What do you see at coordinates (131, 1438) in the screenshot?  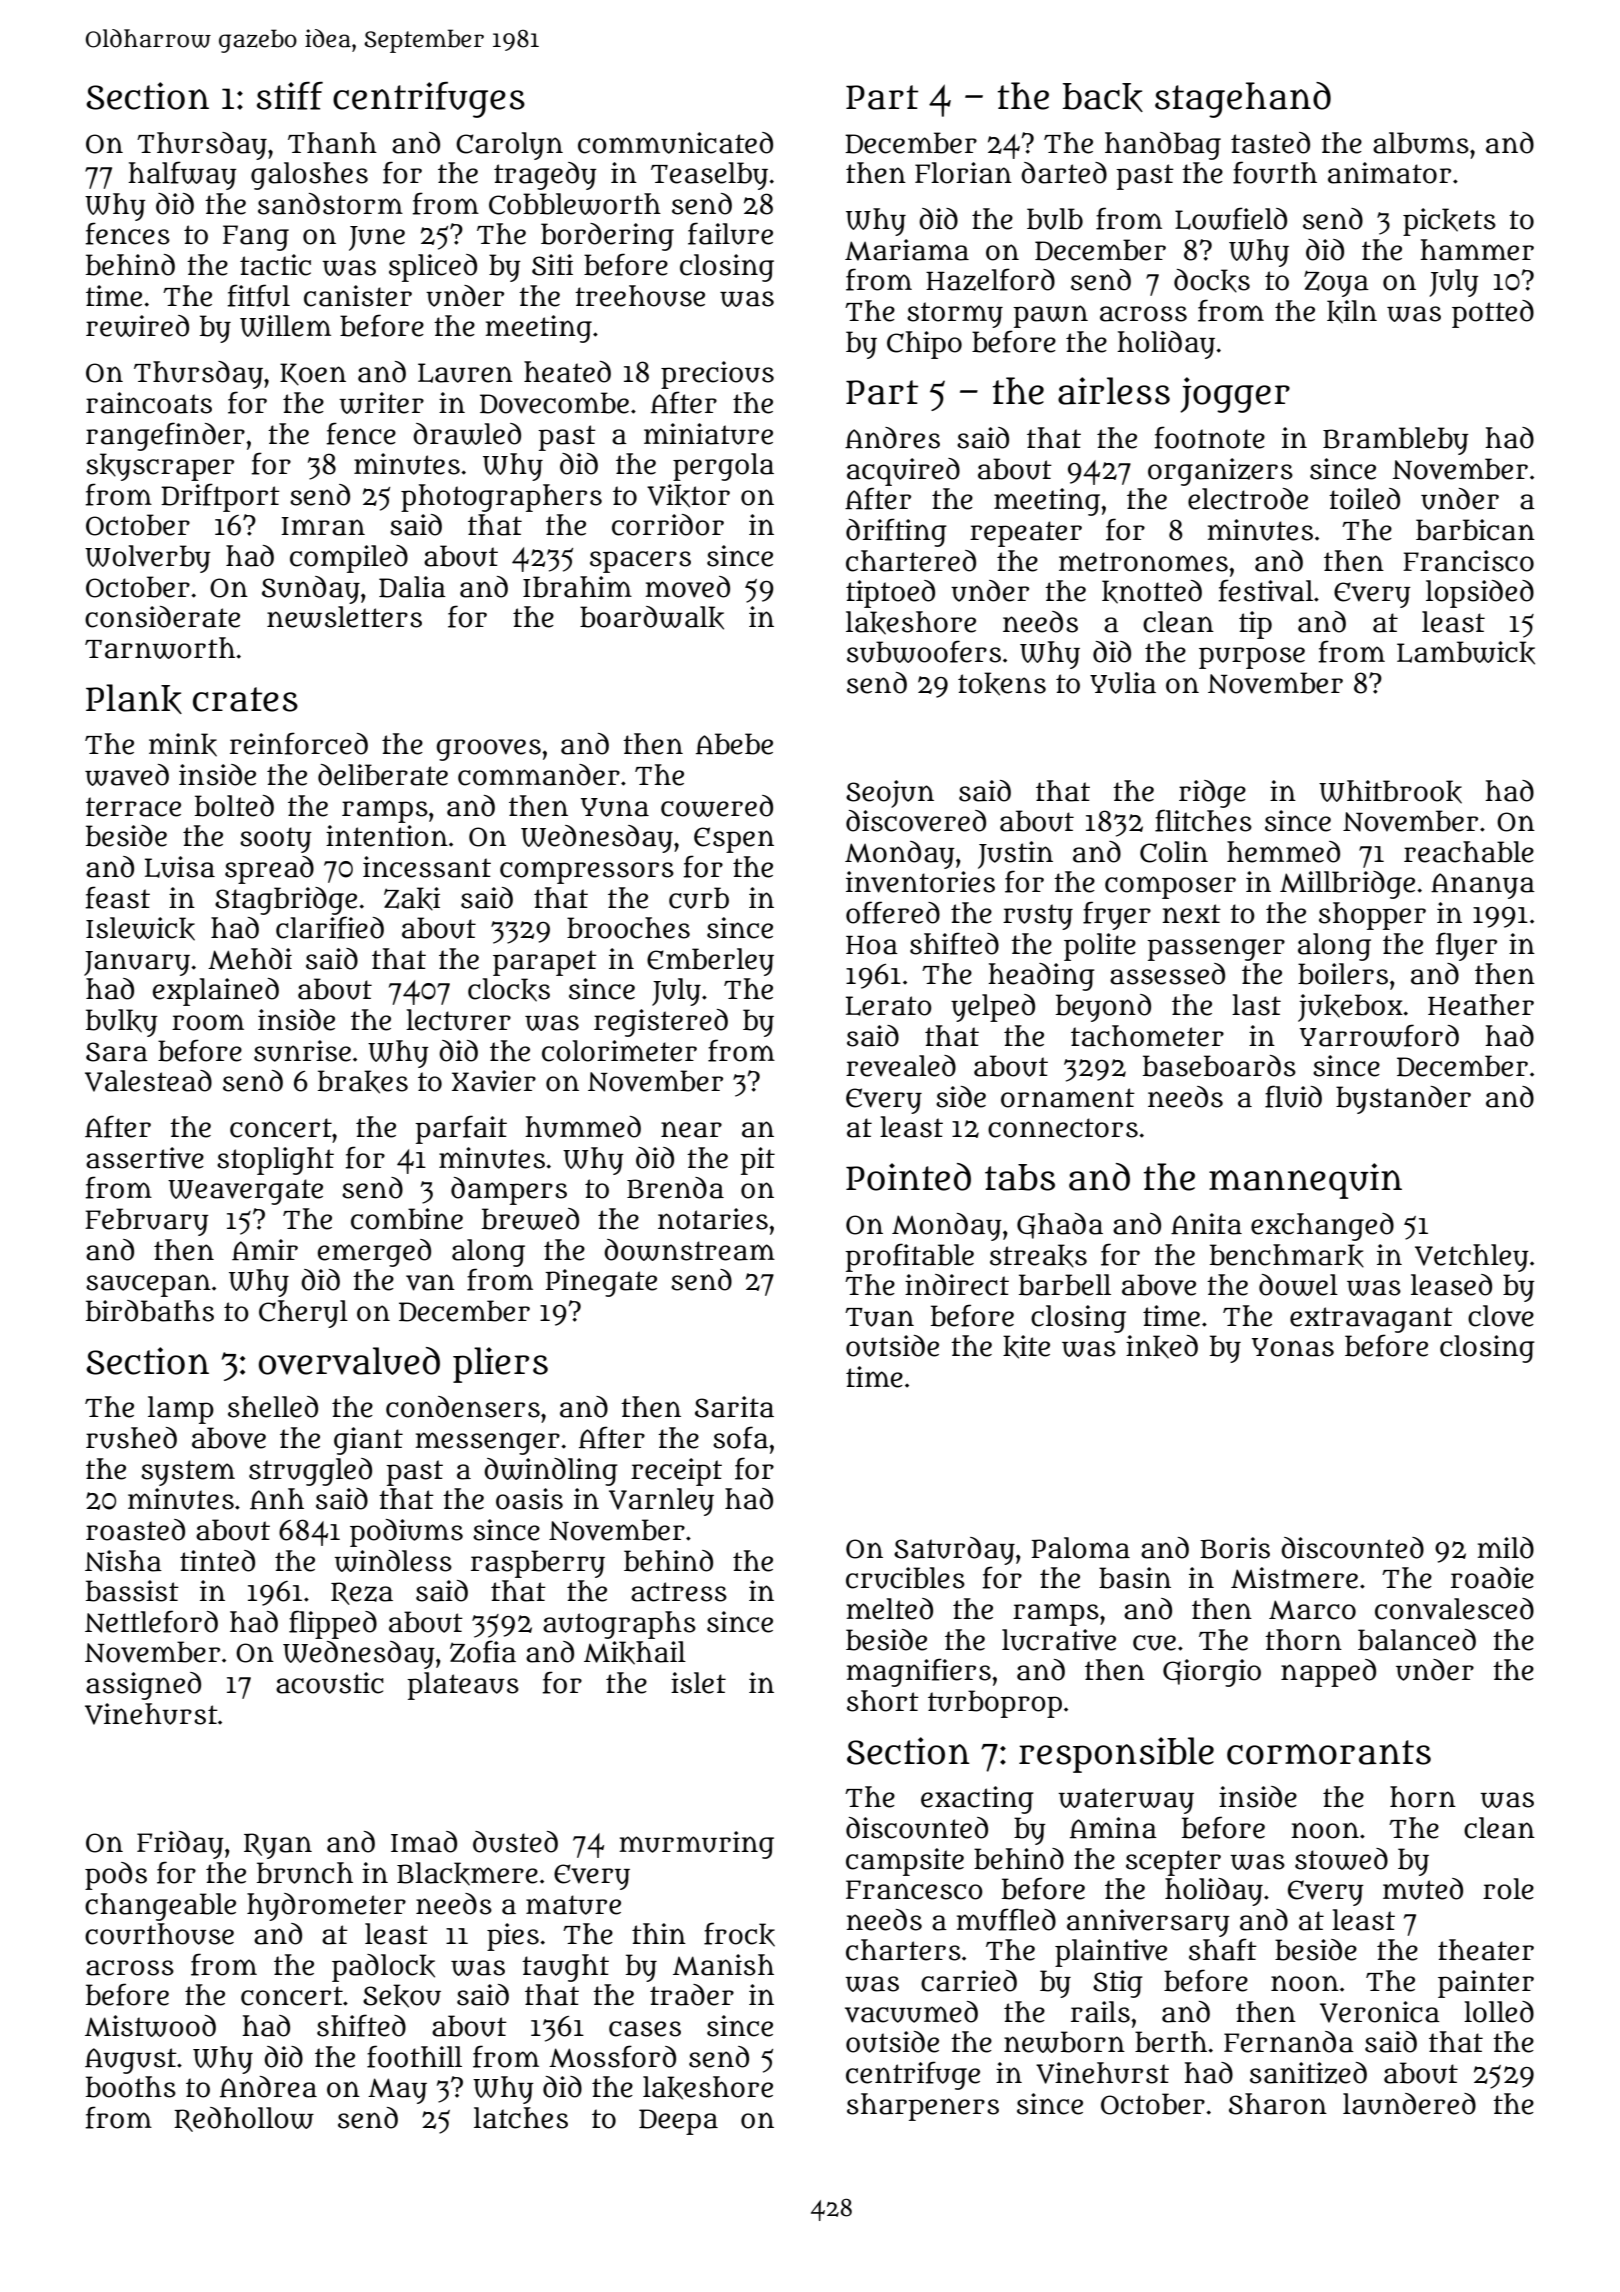 I see `rushed` at bounding box center [131, 1438].
